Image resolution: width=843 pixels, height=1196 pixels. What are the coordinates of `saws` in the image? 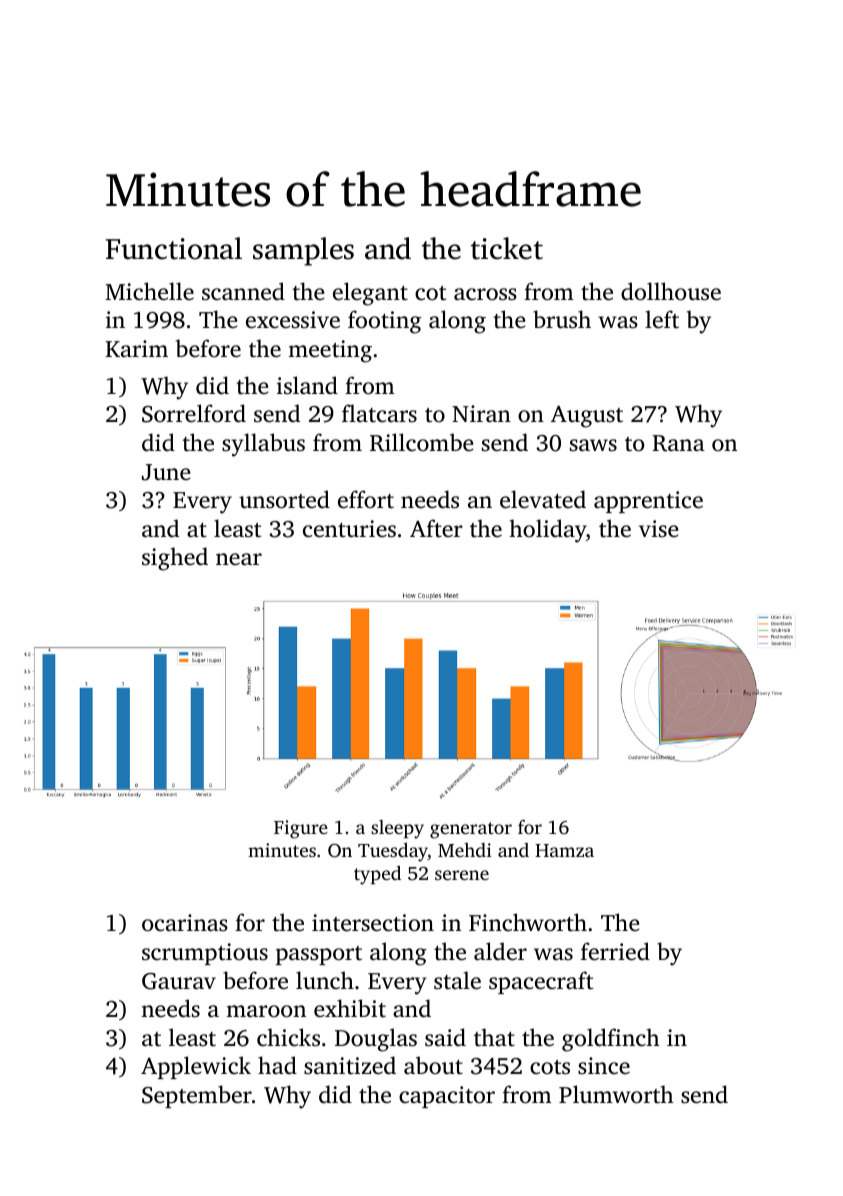 It's located at (593, 445).
